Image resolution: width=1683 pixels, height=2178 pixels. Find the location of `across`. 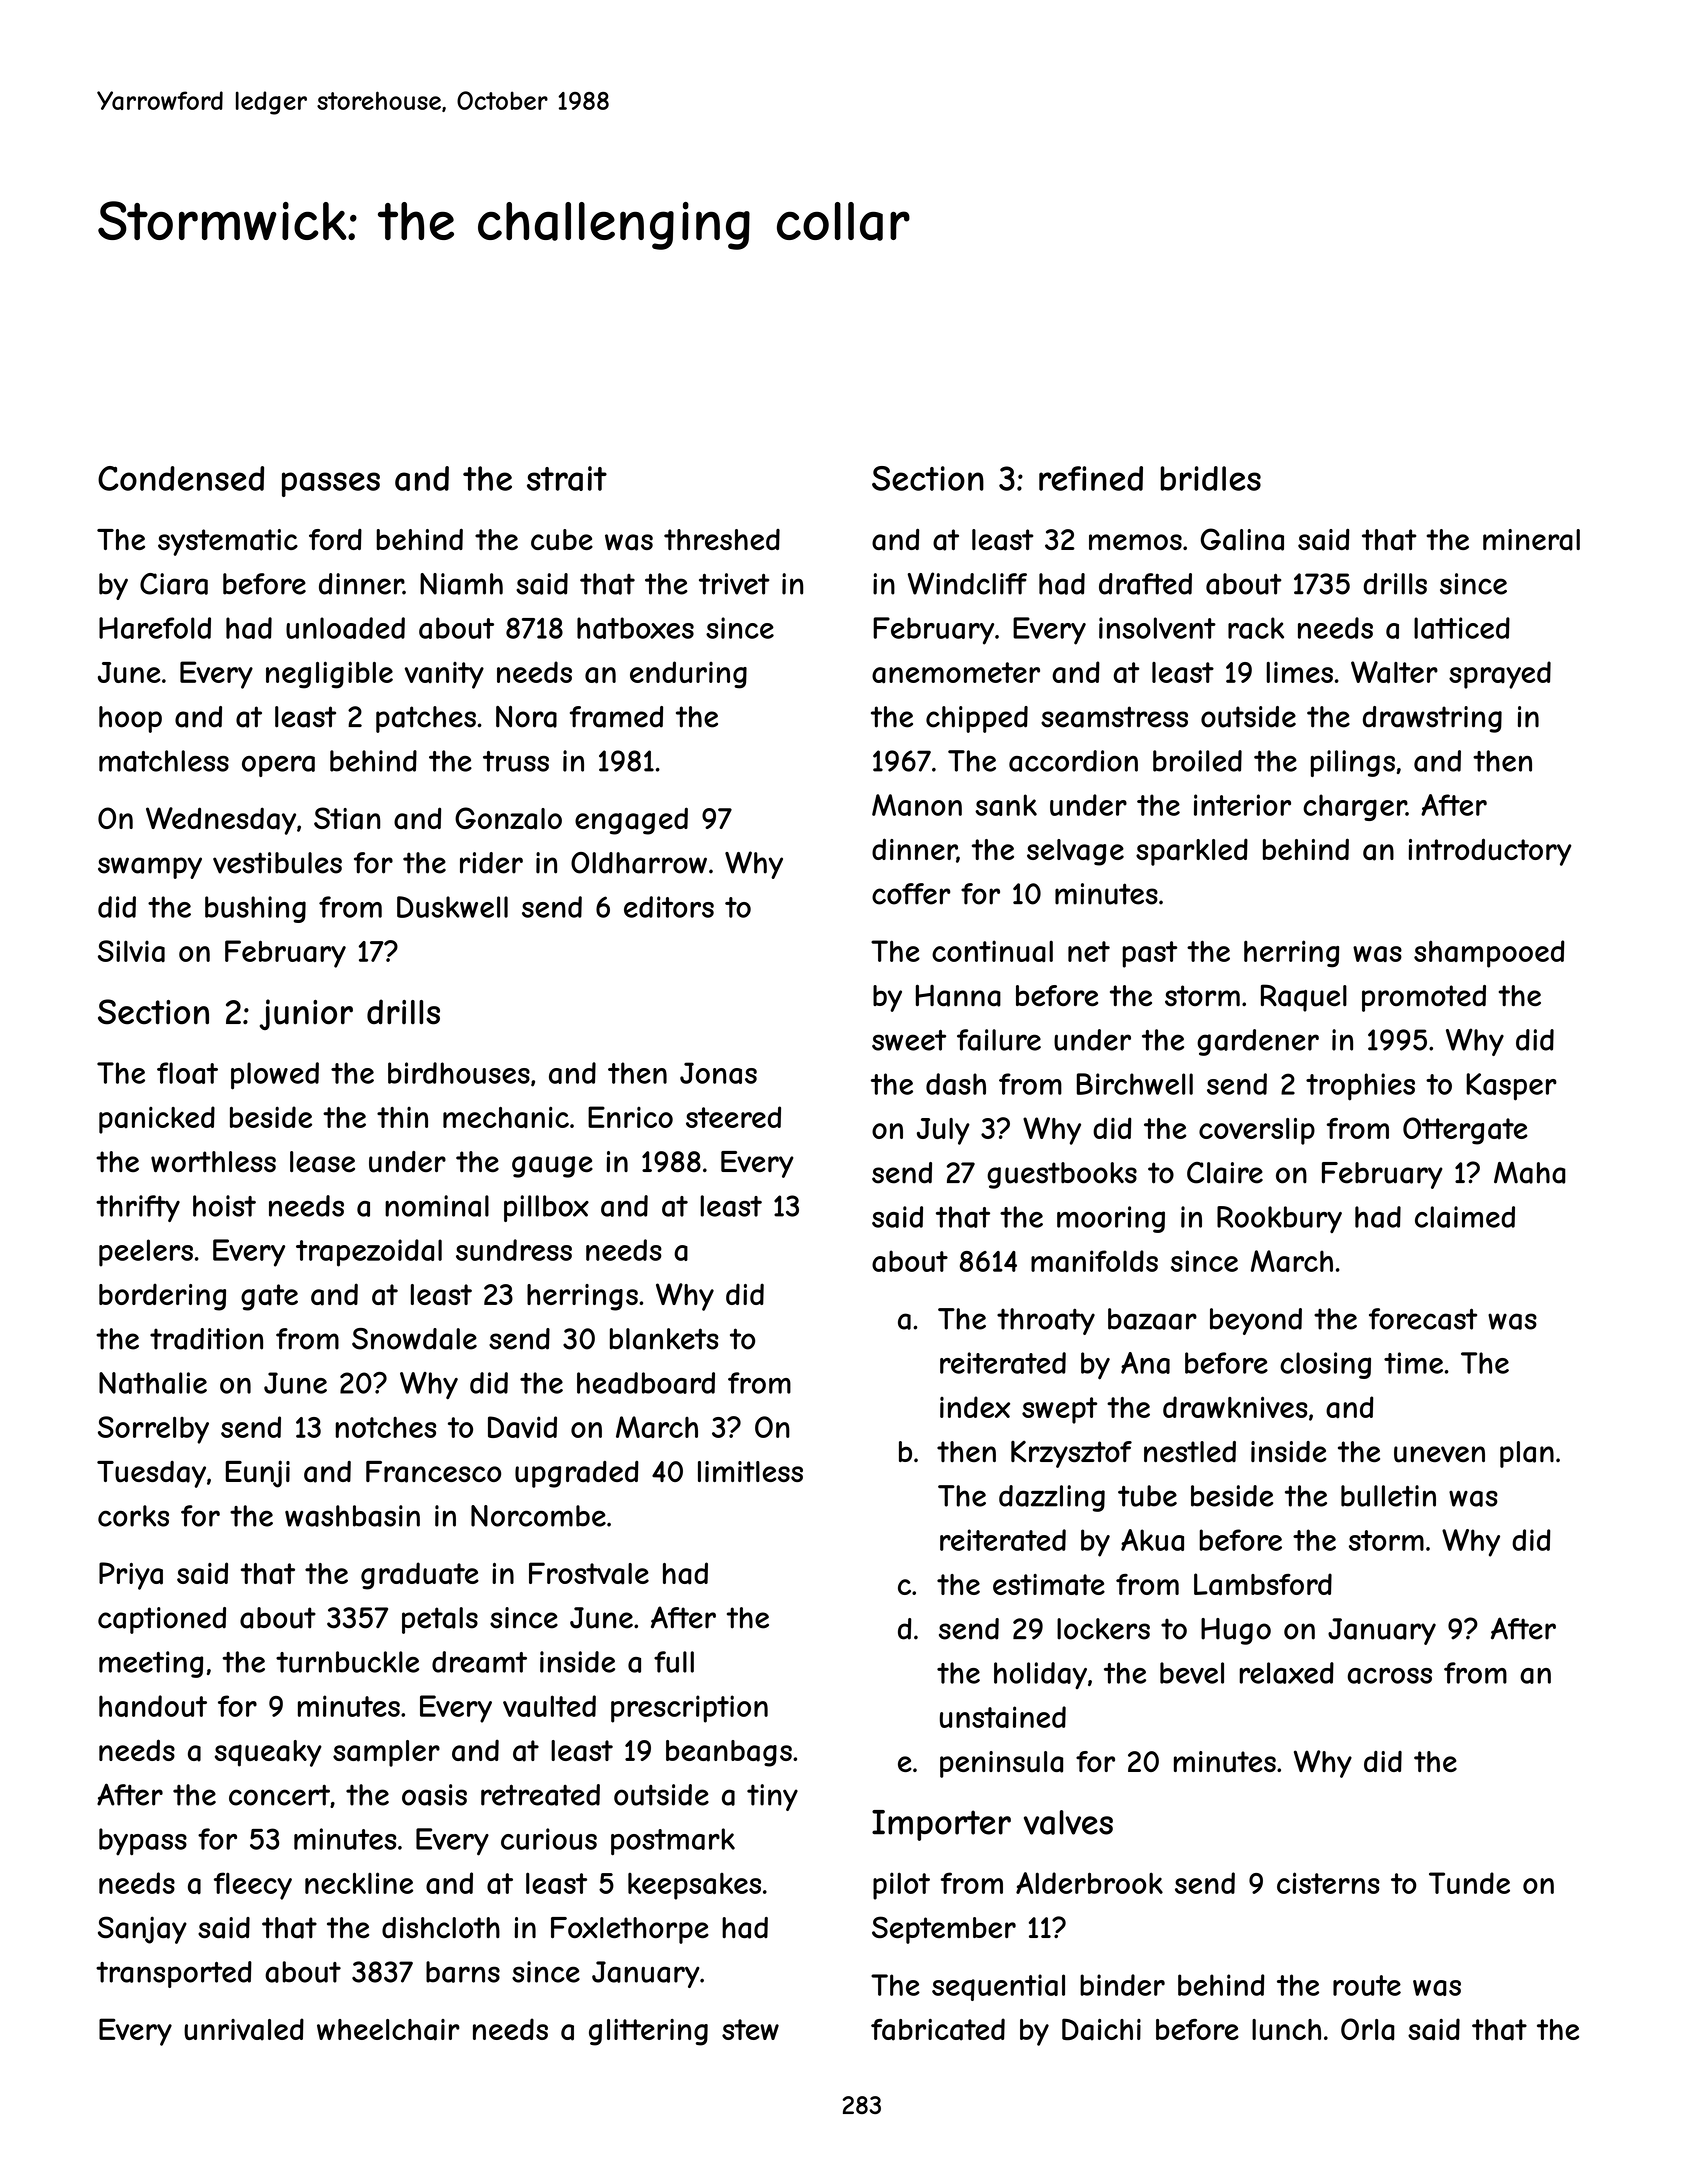

across is located at coordinates (1390, 1676).
